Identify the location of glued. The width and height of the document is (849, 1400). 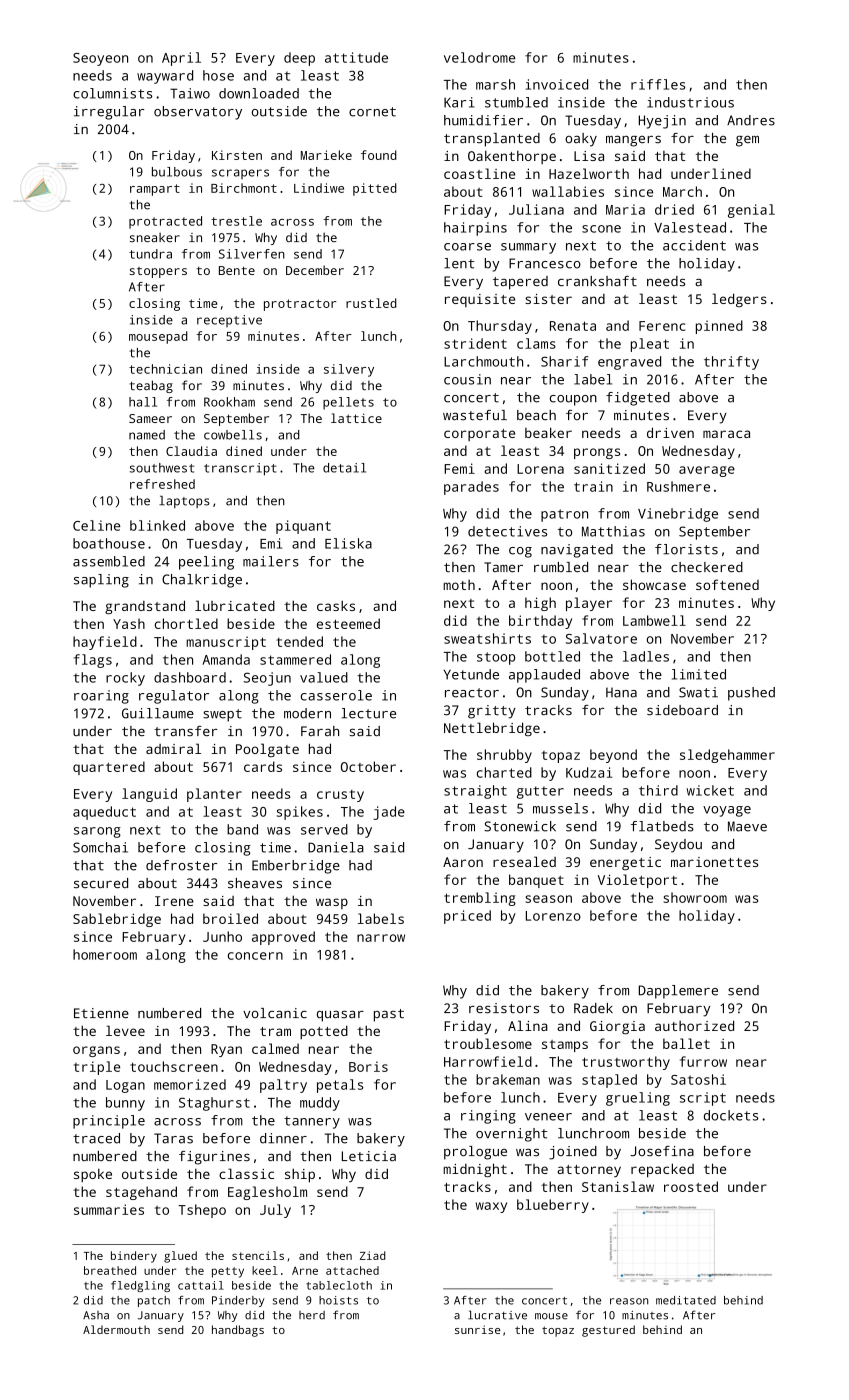
(180, 1257).
